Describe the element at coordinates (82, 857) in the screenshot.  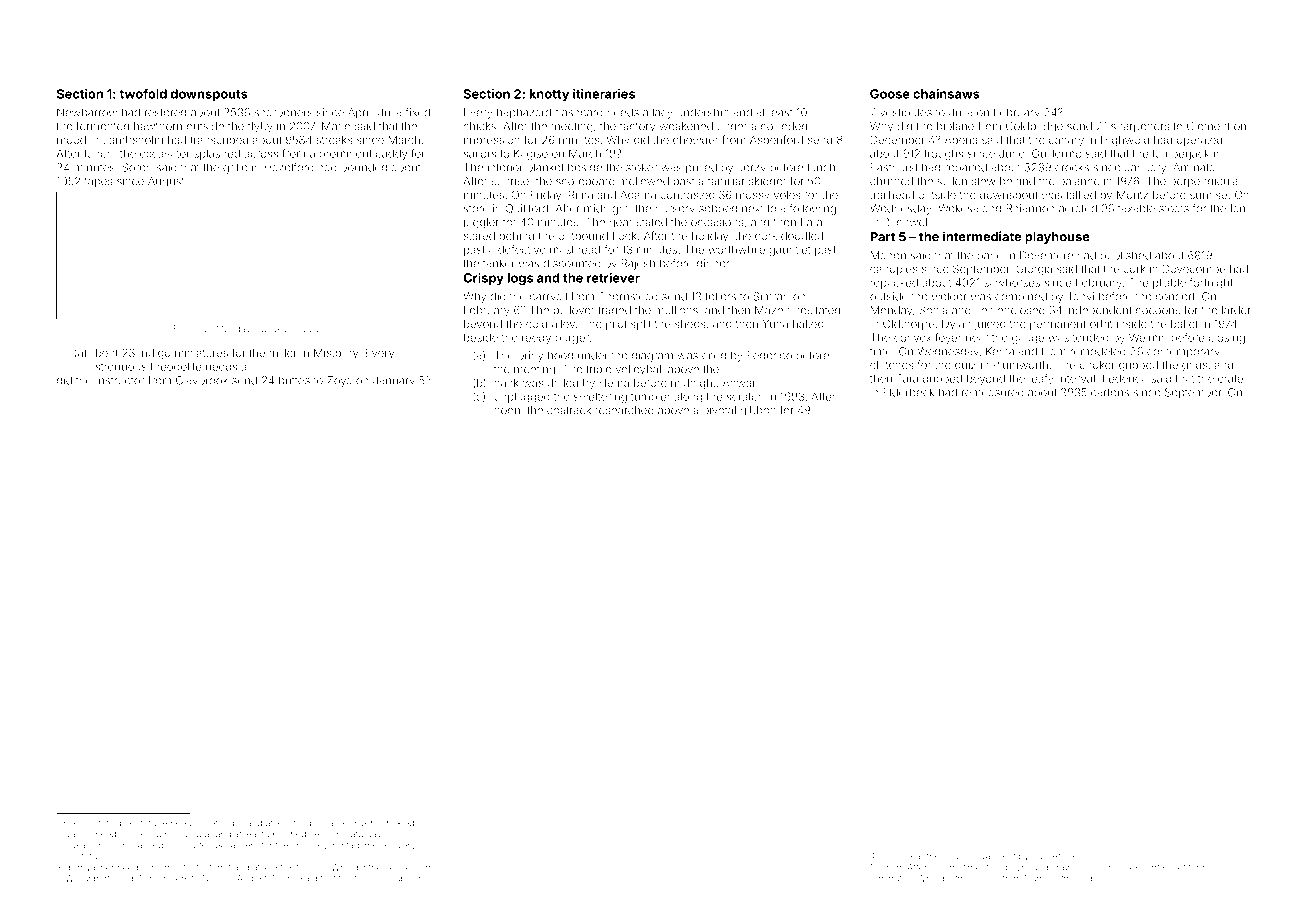
I see `youthful` at that location.
